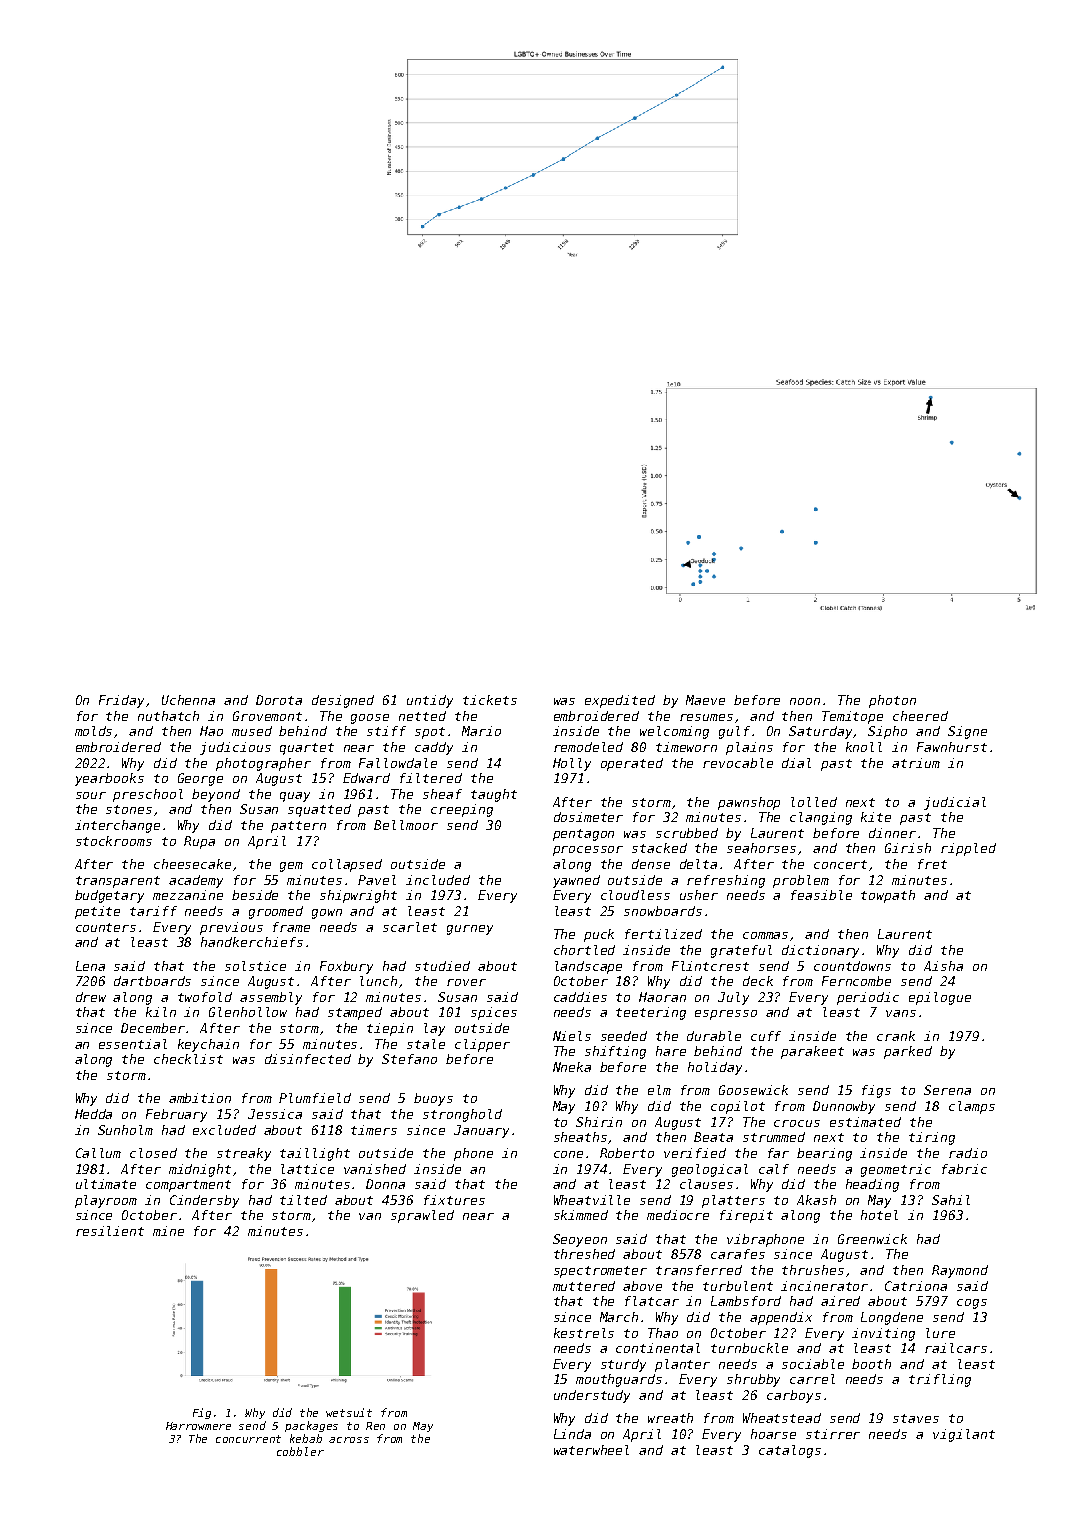 Image resolution: width=1078 pixels, height=1524 pixels. What do you see at coordinates (279, 700) in the screenshot?
I see `Dorota` at bounding box center [279, 700].
